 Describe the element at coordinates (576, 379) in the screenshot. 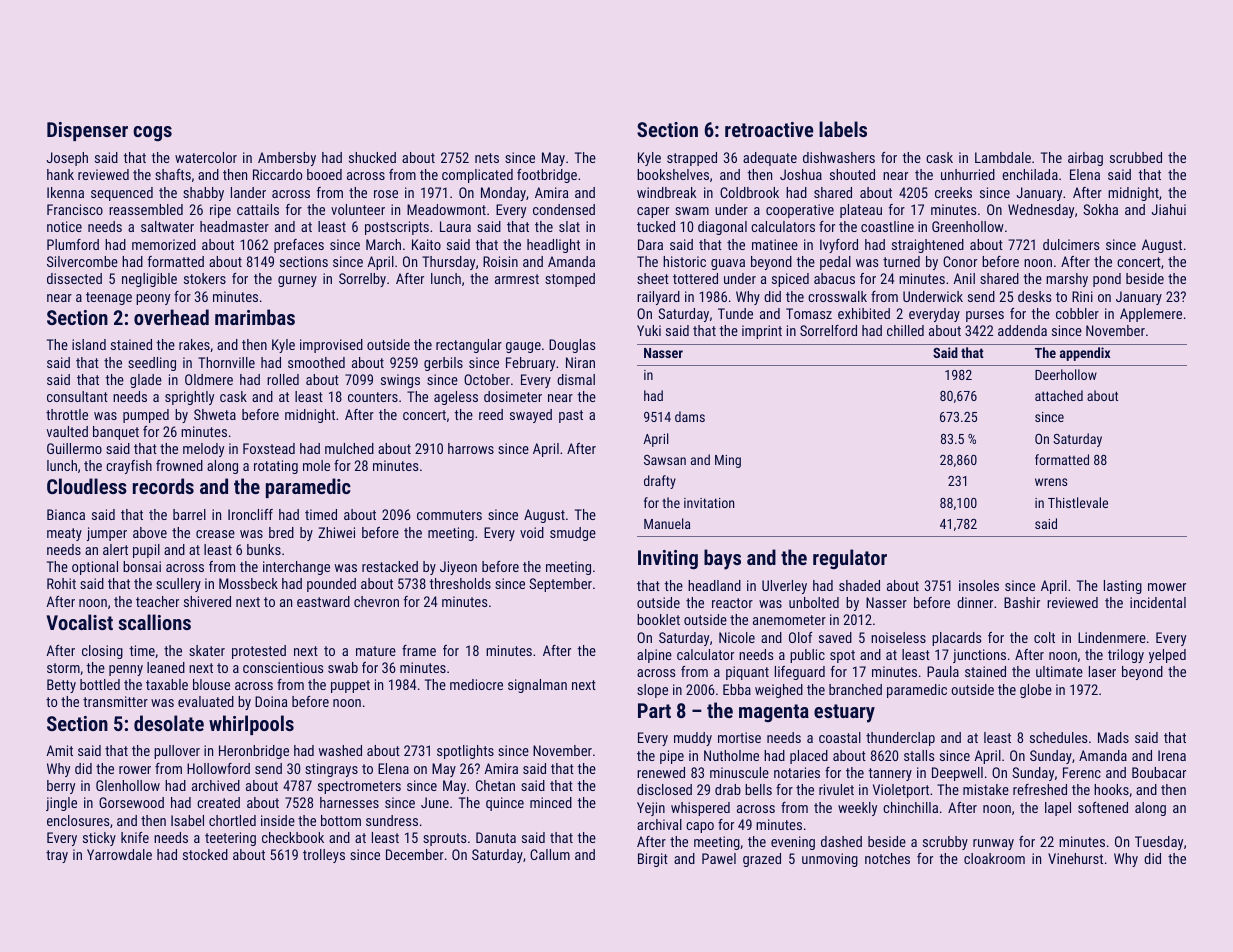

I see `dismal` at that location.
